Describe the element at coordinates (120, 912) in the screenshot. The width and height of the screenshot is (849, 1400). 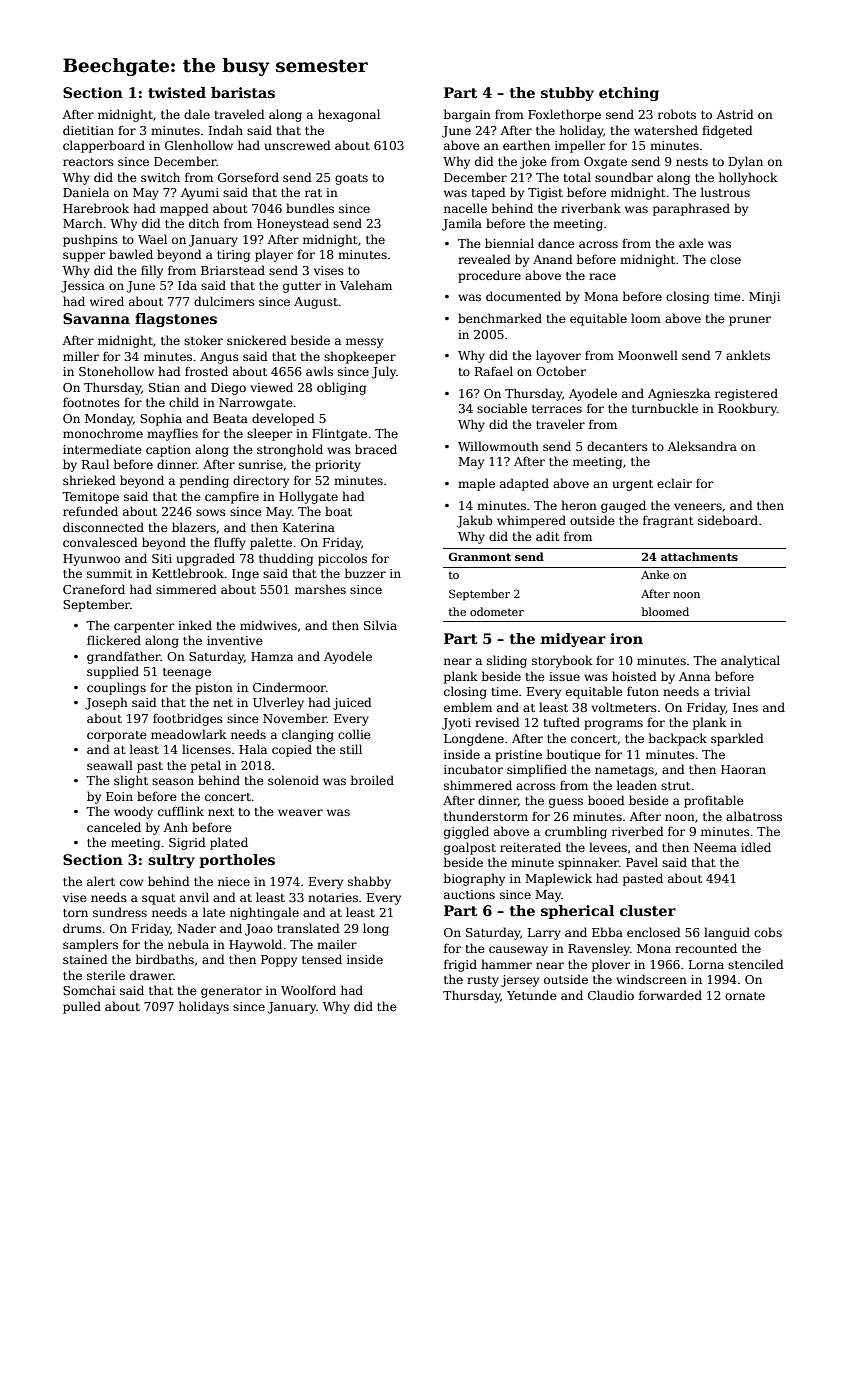
I see `sundress` at that location.
